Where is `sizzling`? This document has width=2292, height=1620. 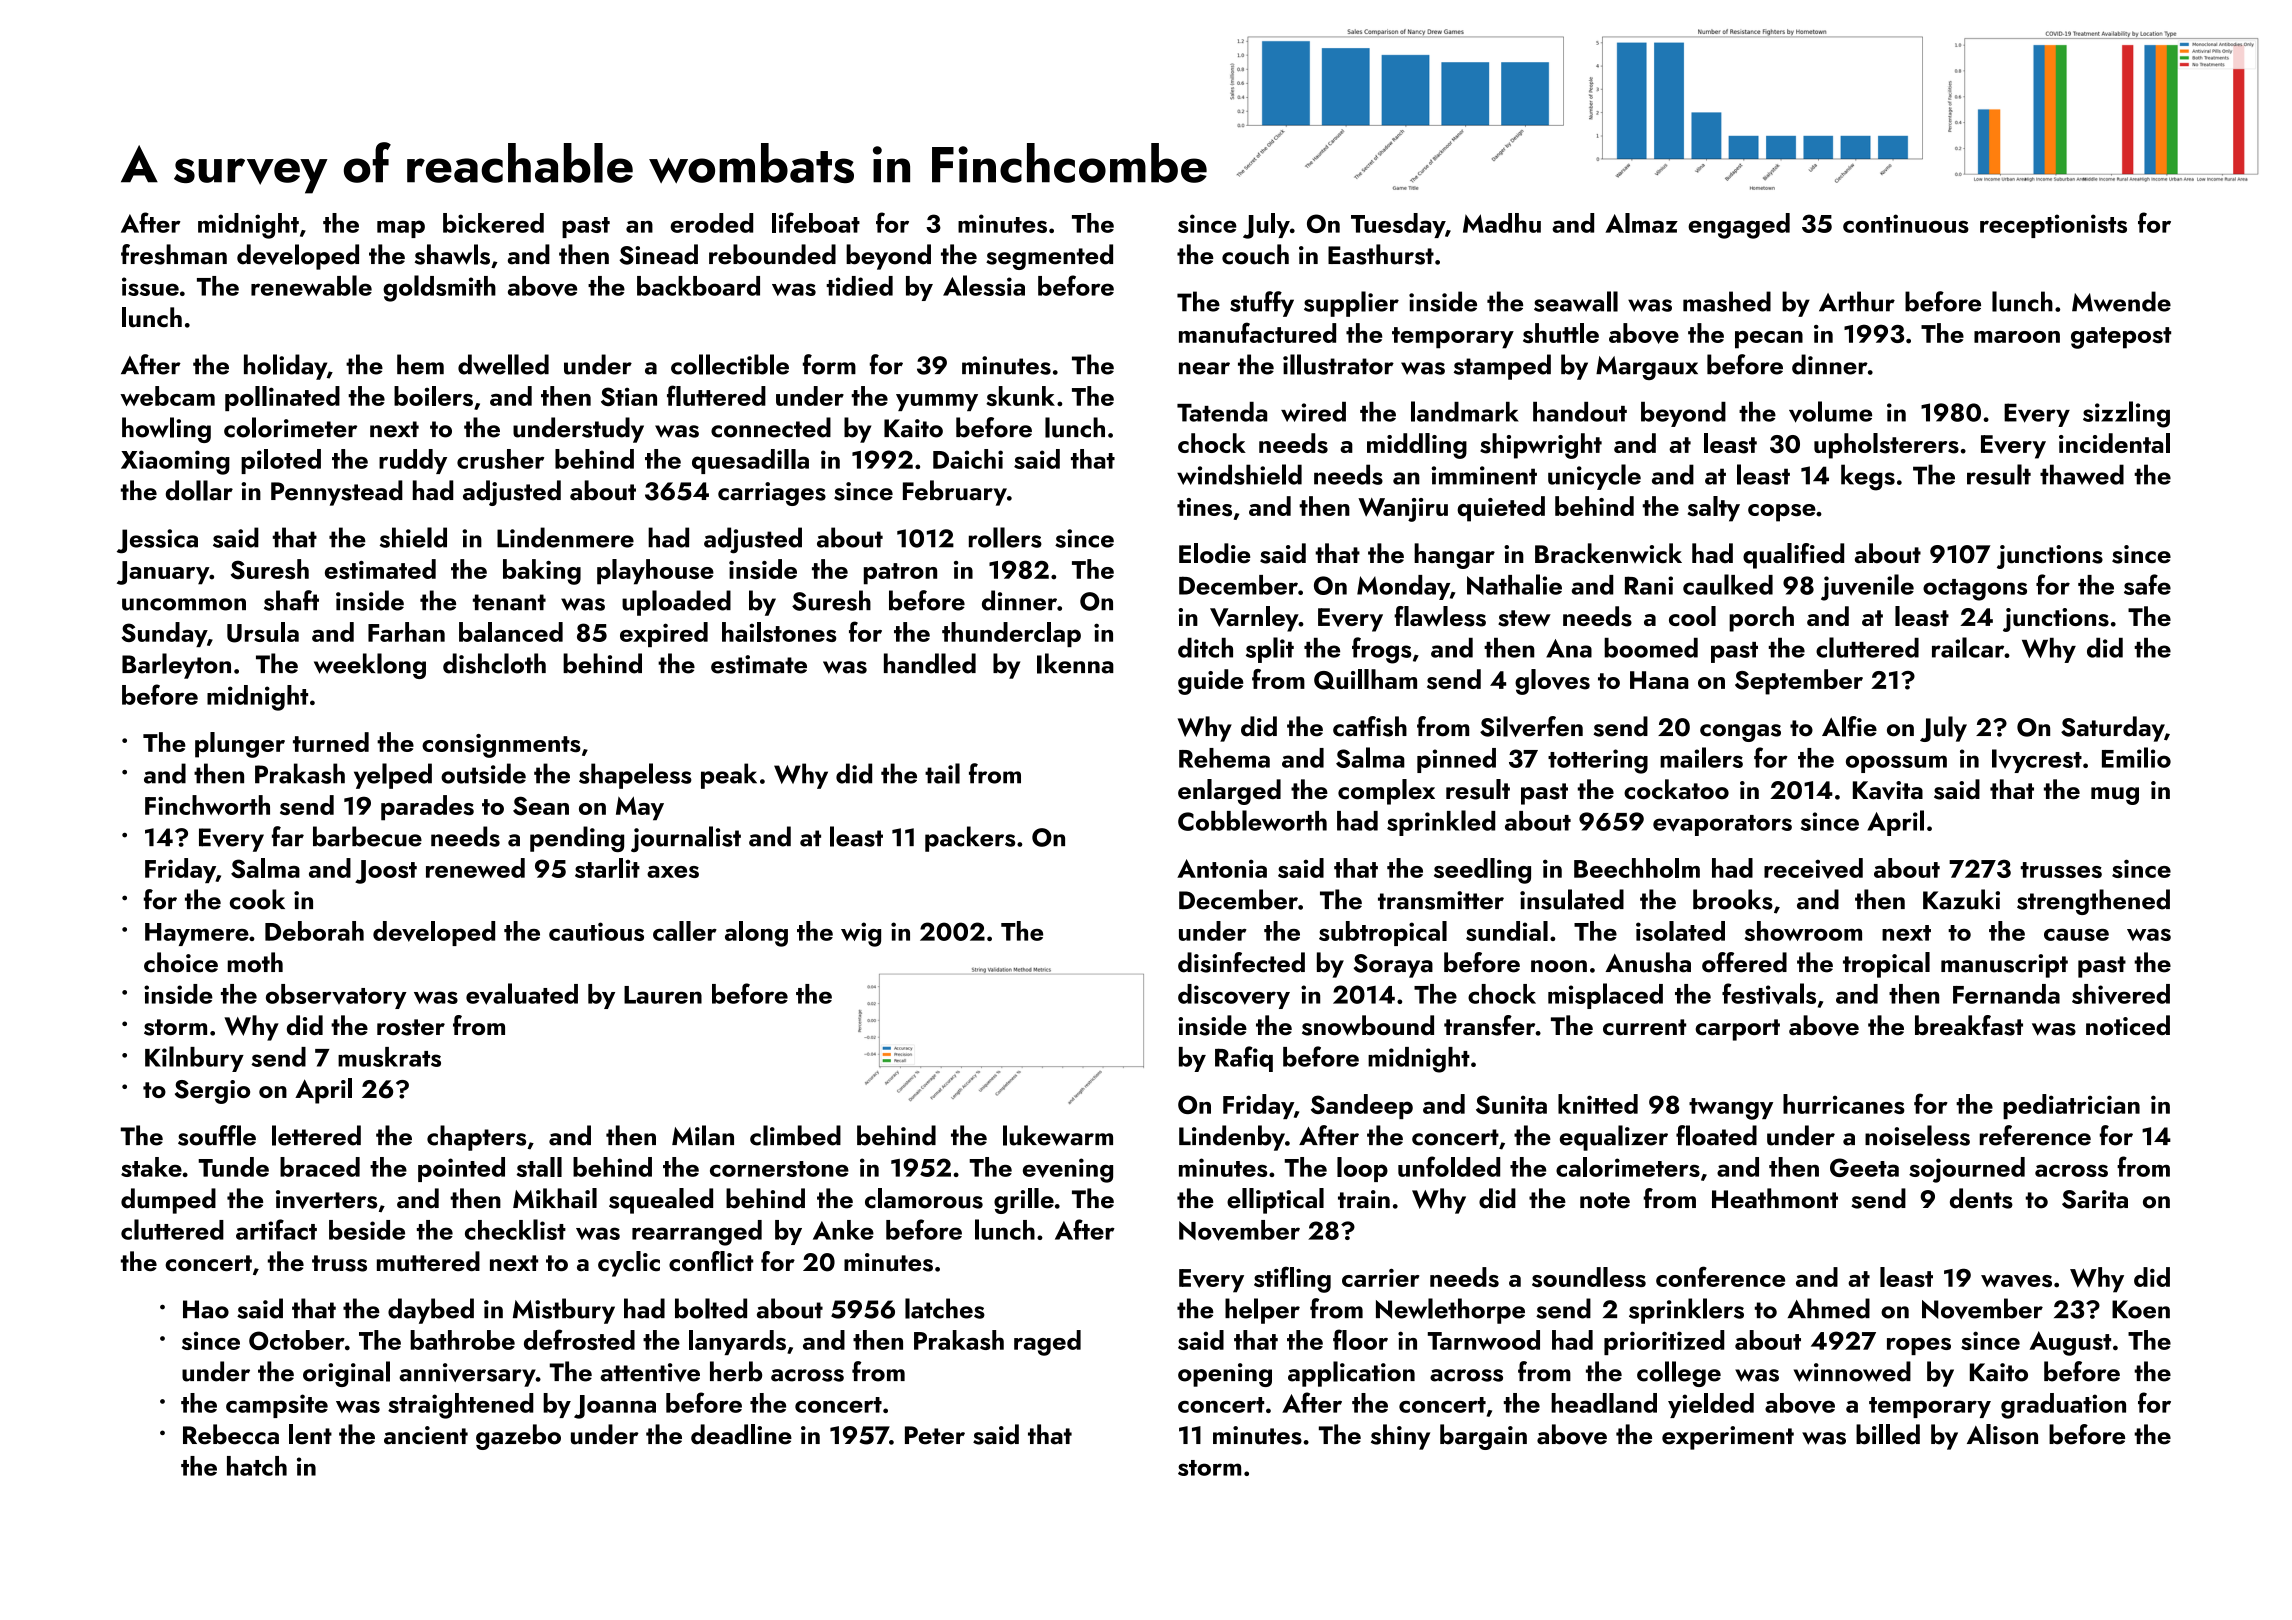 sizzling is located at coordinates (2126, 414).
